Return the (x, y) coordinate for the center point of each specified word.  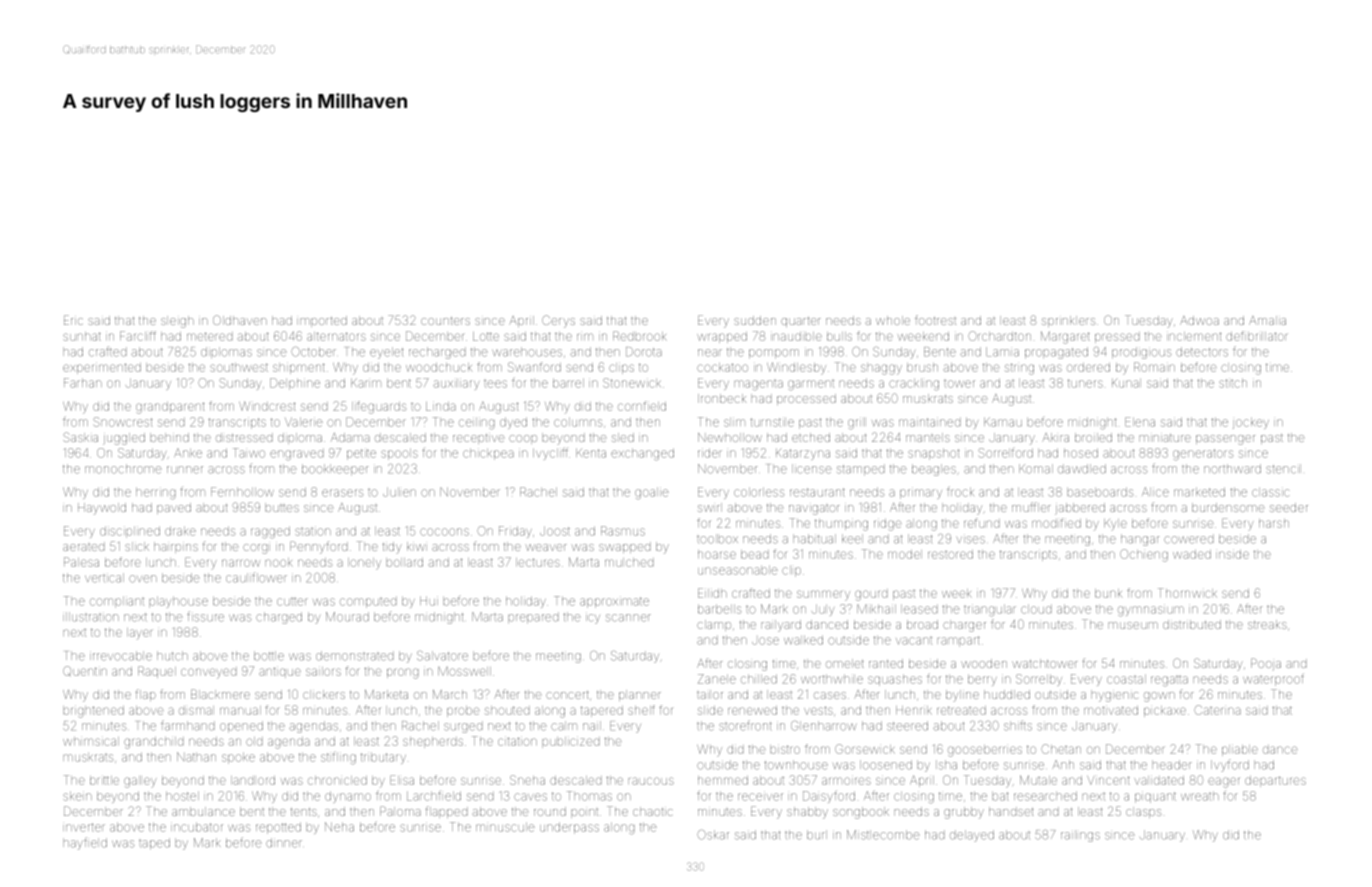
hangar (1140, 540)
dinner (284, 843)
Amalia (1267, 320)
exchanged (642, 454)
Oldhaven (240, 320)
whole (893, 320)
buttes (282, 507)
